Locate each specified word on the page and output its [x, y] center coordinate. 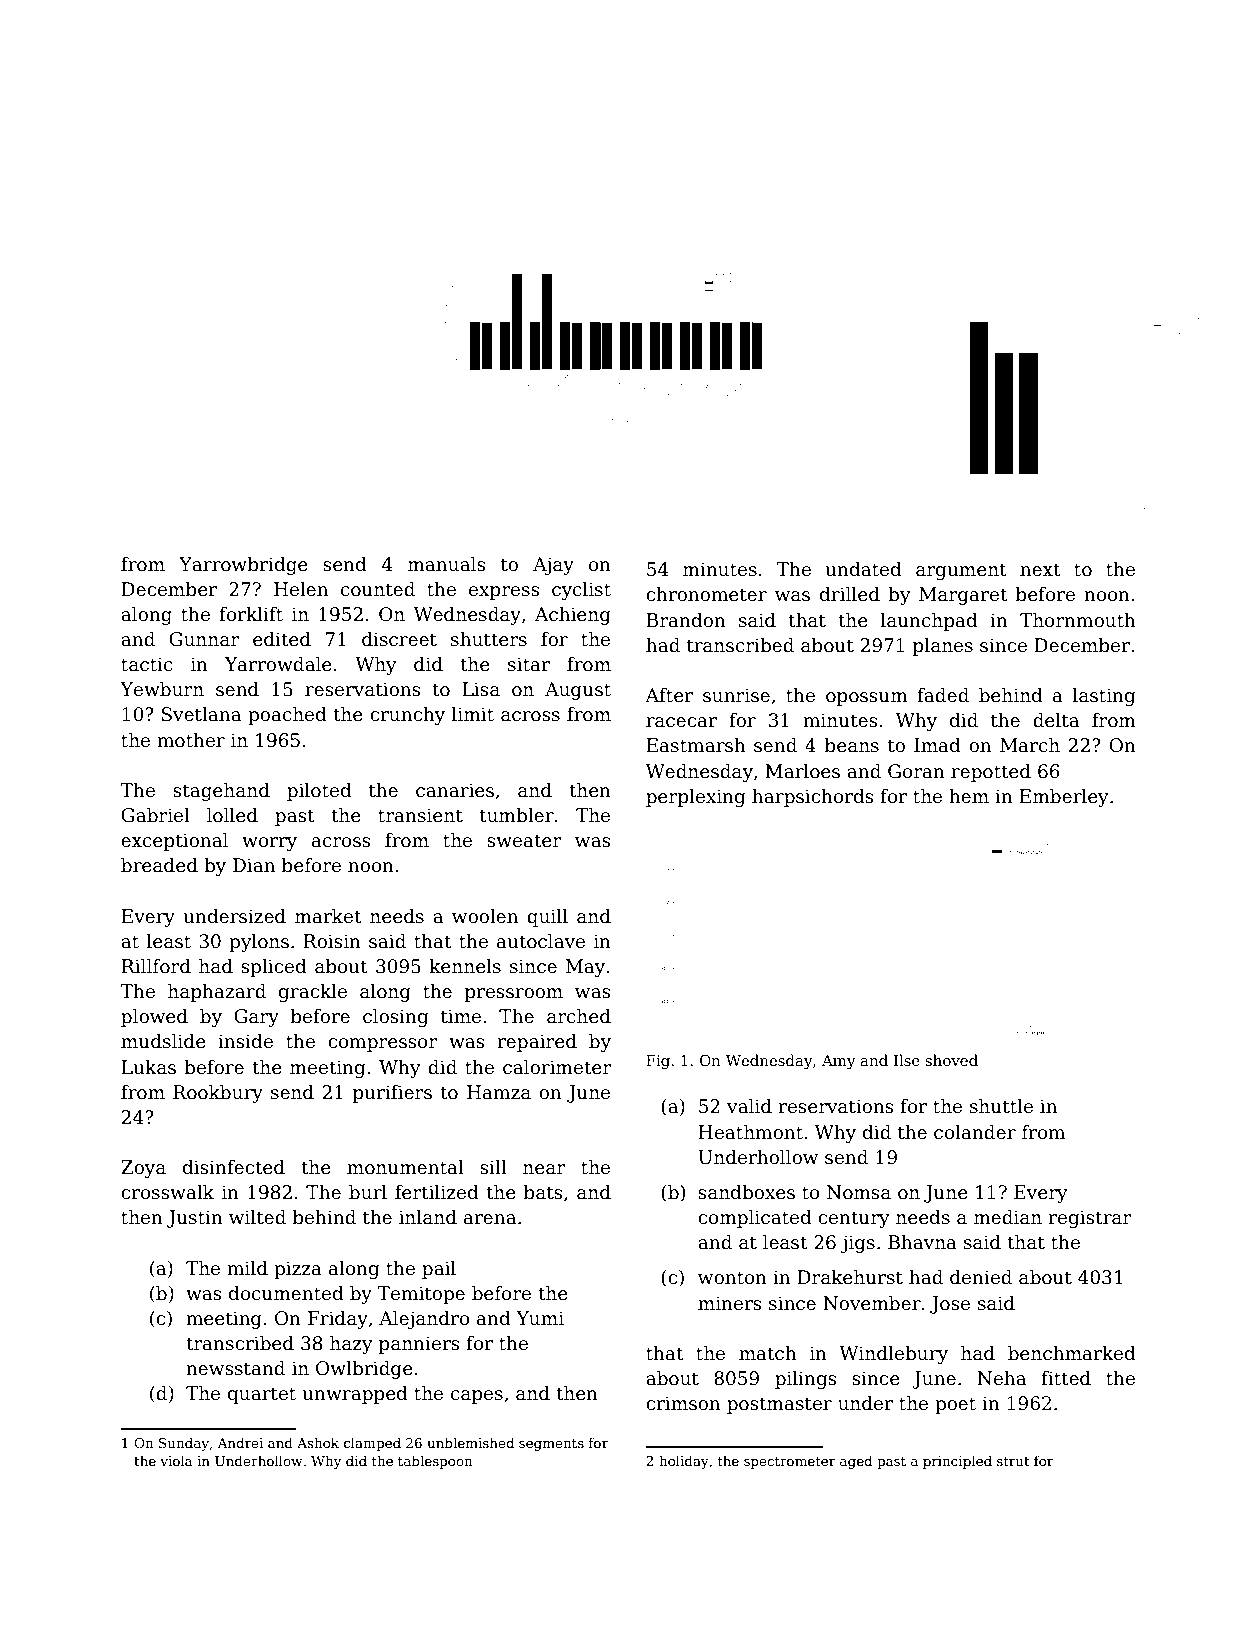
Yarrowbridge [243, 566]
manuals [447, 564]
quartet [262, 1395]
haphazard [217, 993]
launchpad [929, 622]
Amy [839, 1062]
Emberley [1063, 798]
